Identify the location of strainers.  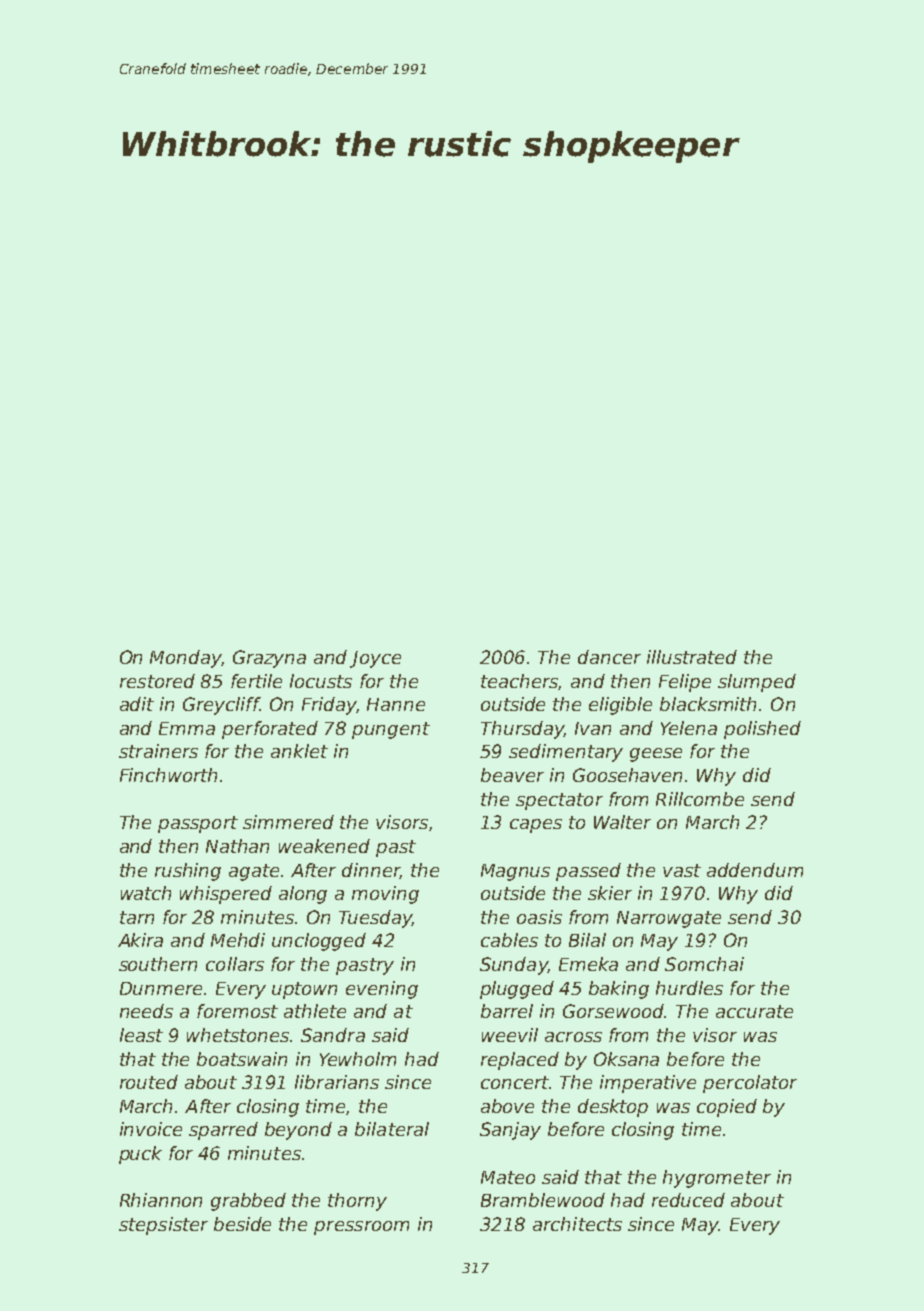
(158, 751).
